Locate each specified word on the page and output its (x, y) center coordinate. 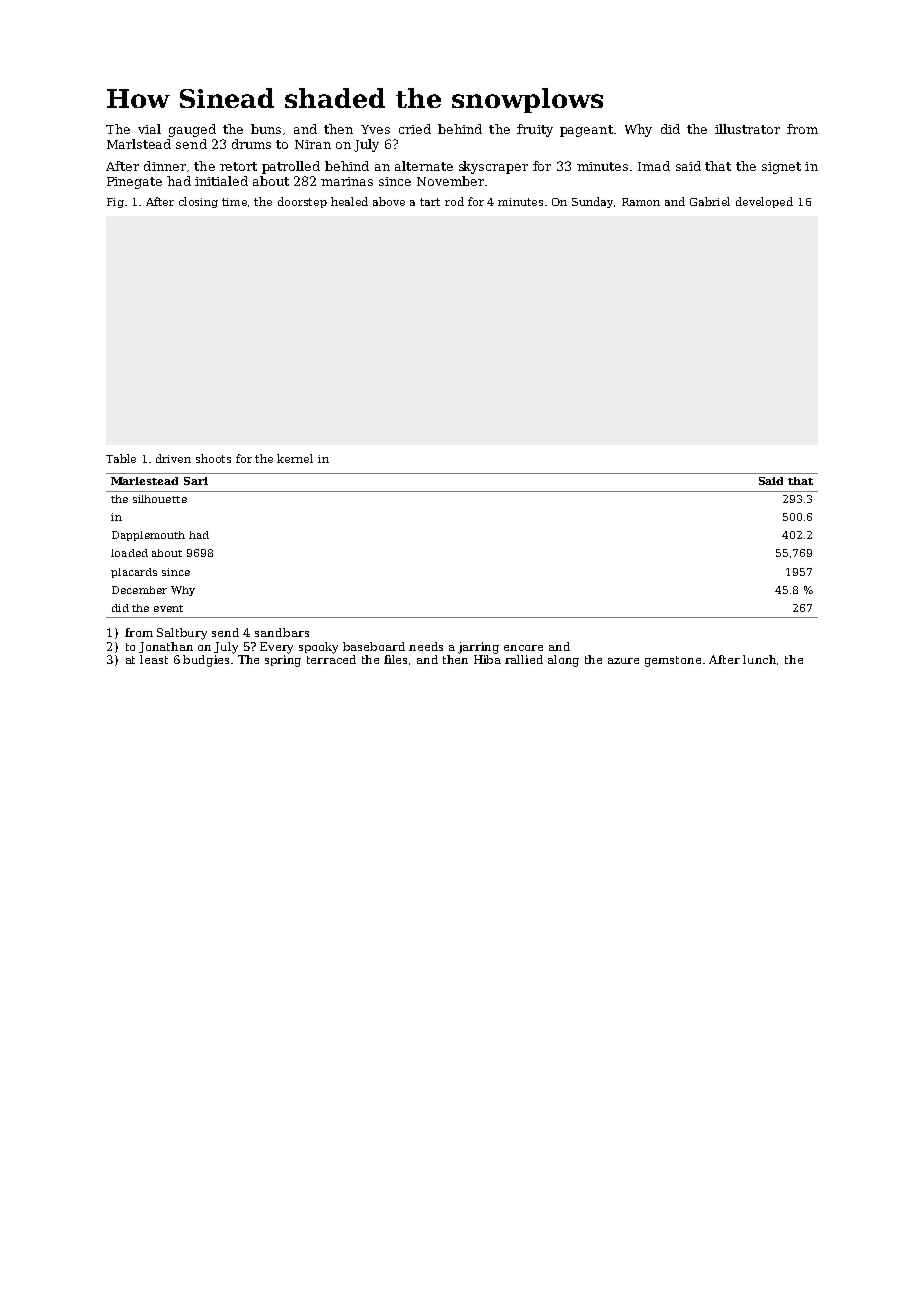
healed (349, 201)
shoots (213, 458)
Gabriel (710, 201)
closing (198, 202)
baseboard (374, 646)
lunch (759, 659)
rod (454, 201)
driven (173, 458)
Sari (196, 481)
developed (764, 202)
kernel (295, 458)
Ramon (641, 202)
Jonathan (166, 647)
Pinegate (134, 183)
